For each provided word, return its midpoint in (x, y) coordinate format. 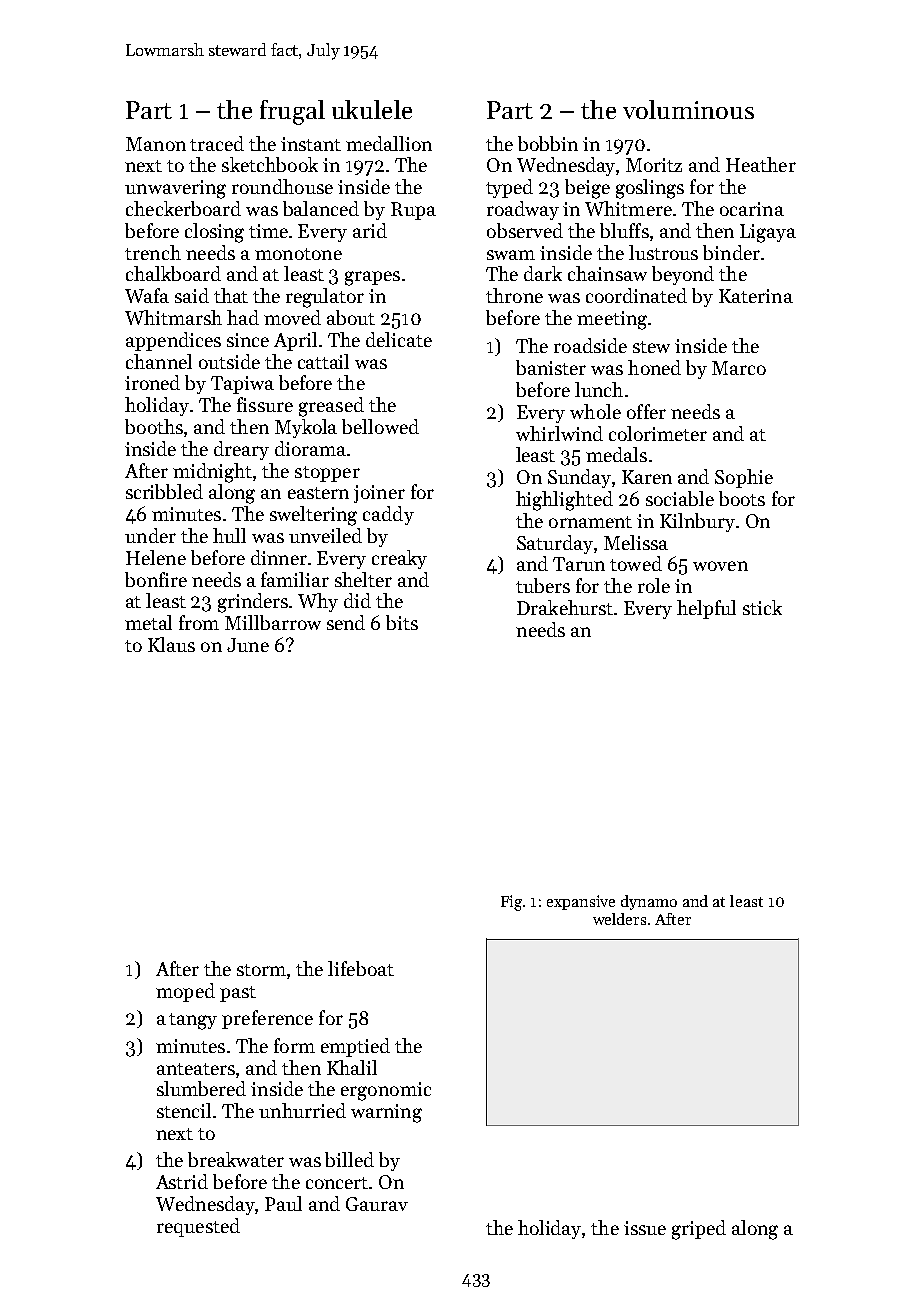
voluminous (688, 109)
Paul (283, 1203)
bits (402, 622)
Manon (156, 144)
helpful (706, 609)
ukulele (372, 109)
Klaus (171, 644)
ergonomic (386, 1091)
